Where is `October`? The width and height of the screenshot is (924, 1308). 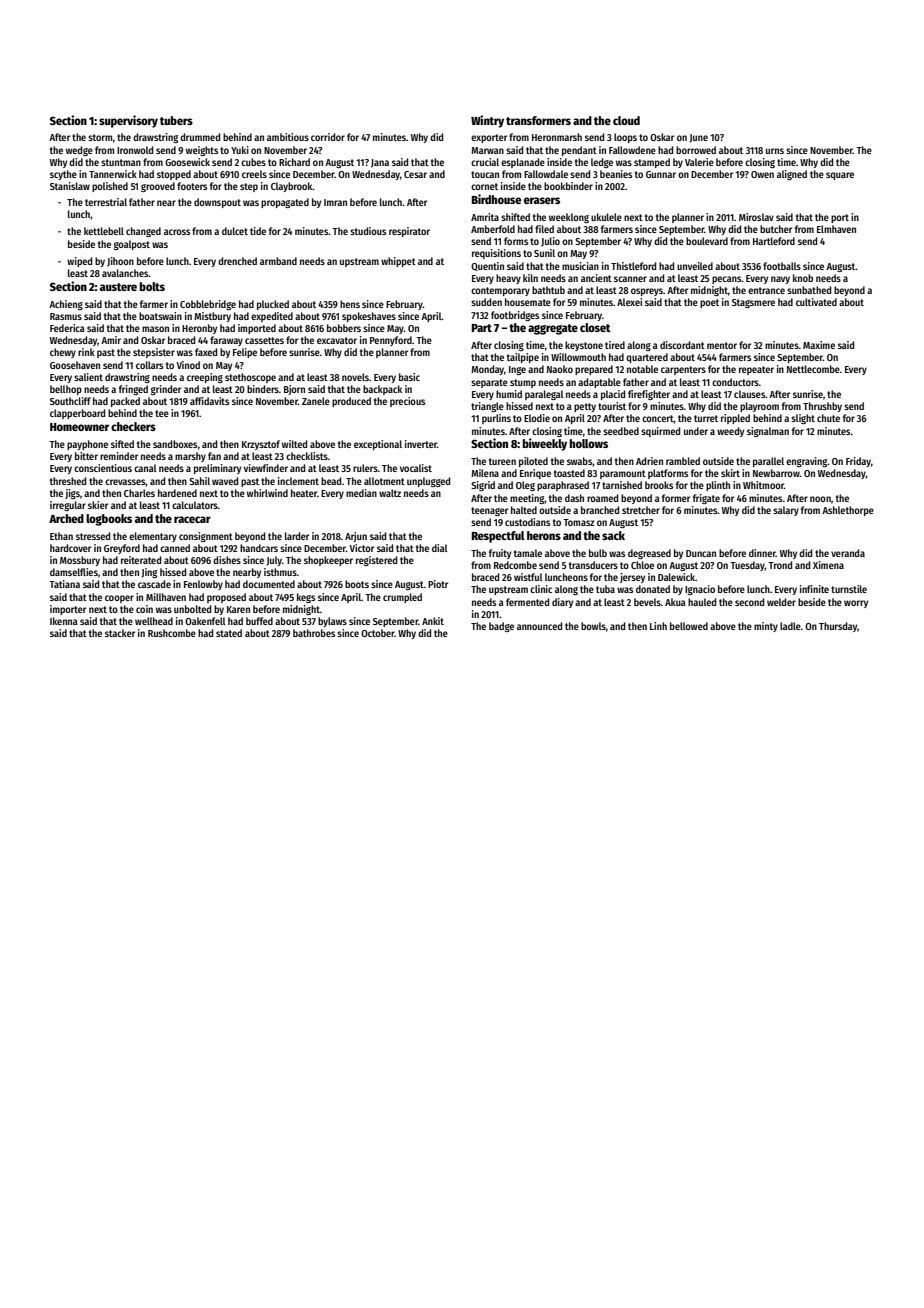 October is located at coordinates (378, 633).
